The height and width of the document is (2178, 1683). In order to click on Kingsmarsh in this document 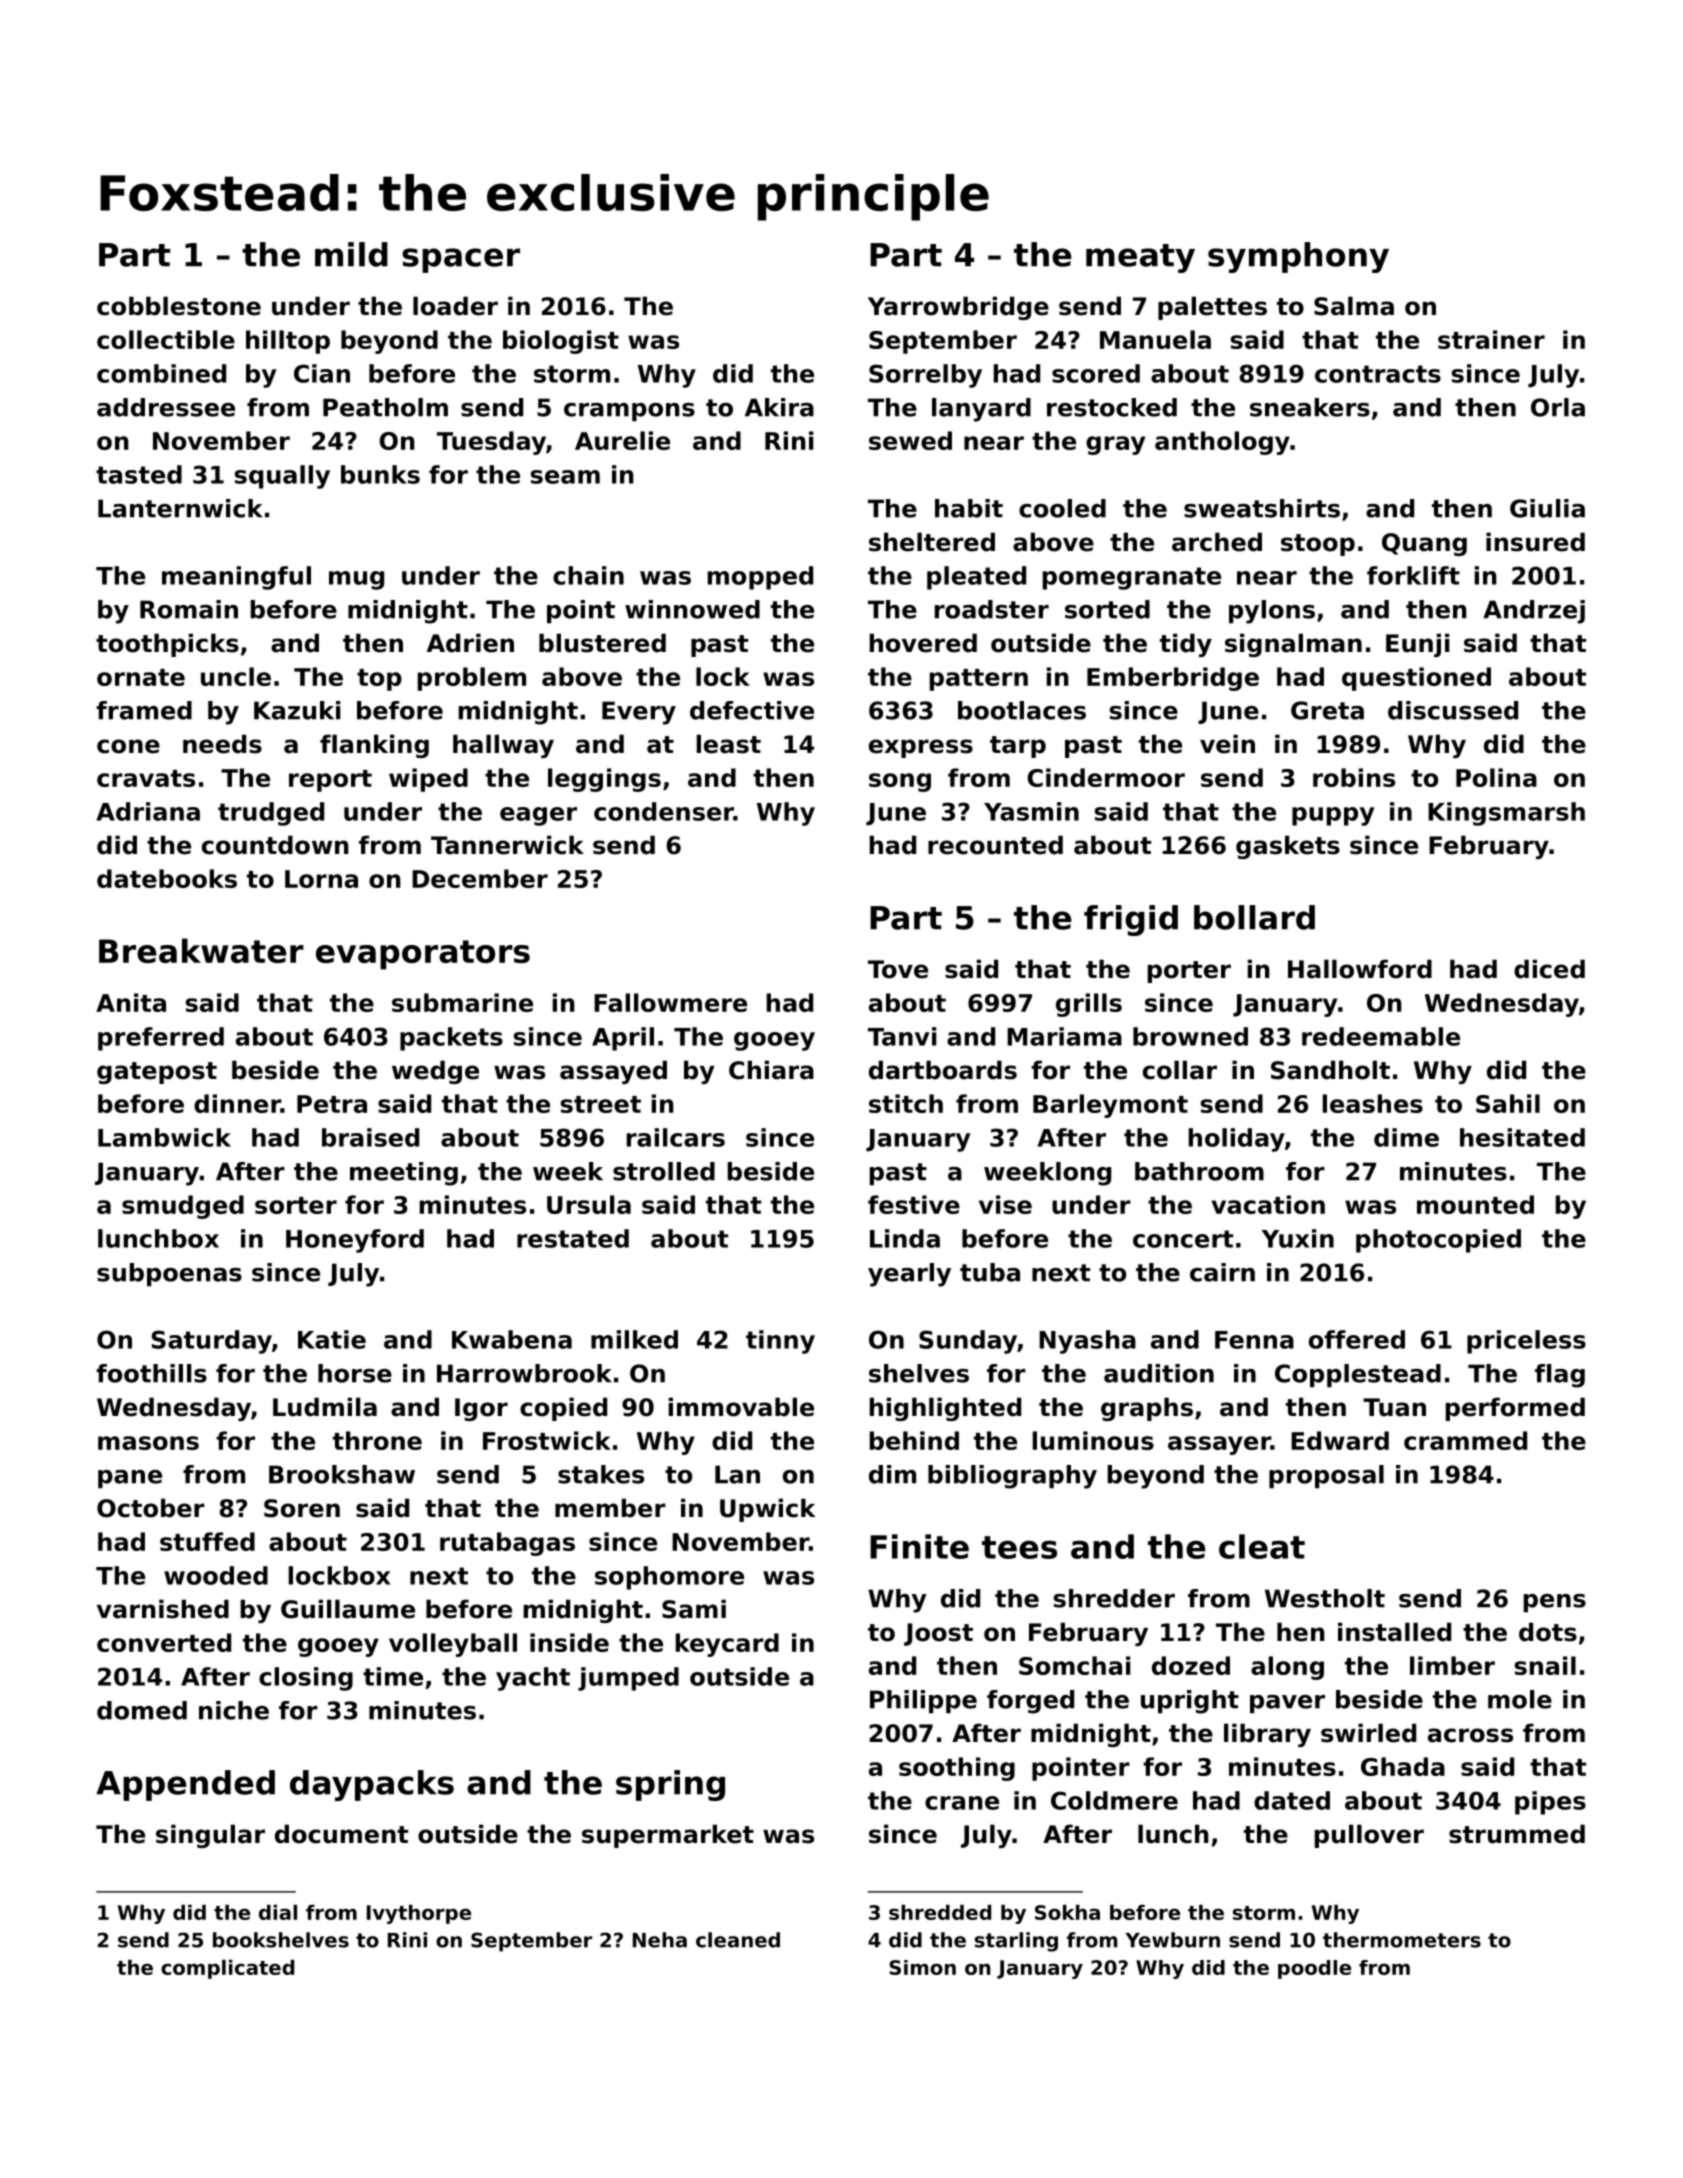, I will do `click(1506, 814)`.
